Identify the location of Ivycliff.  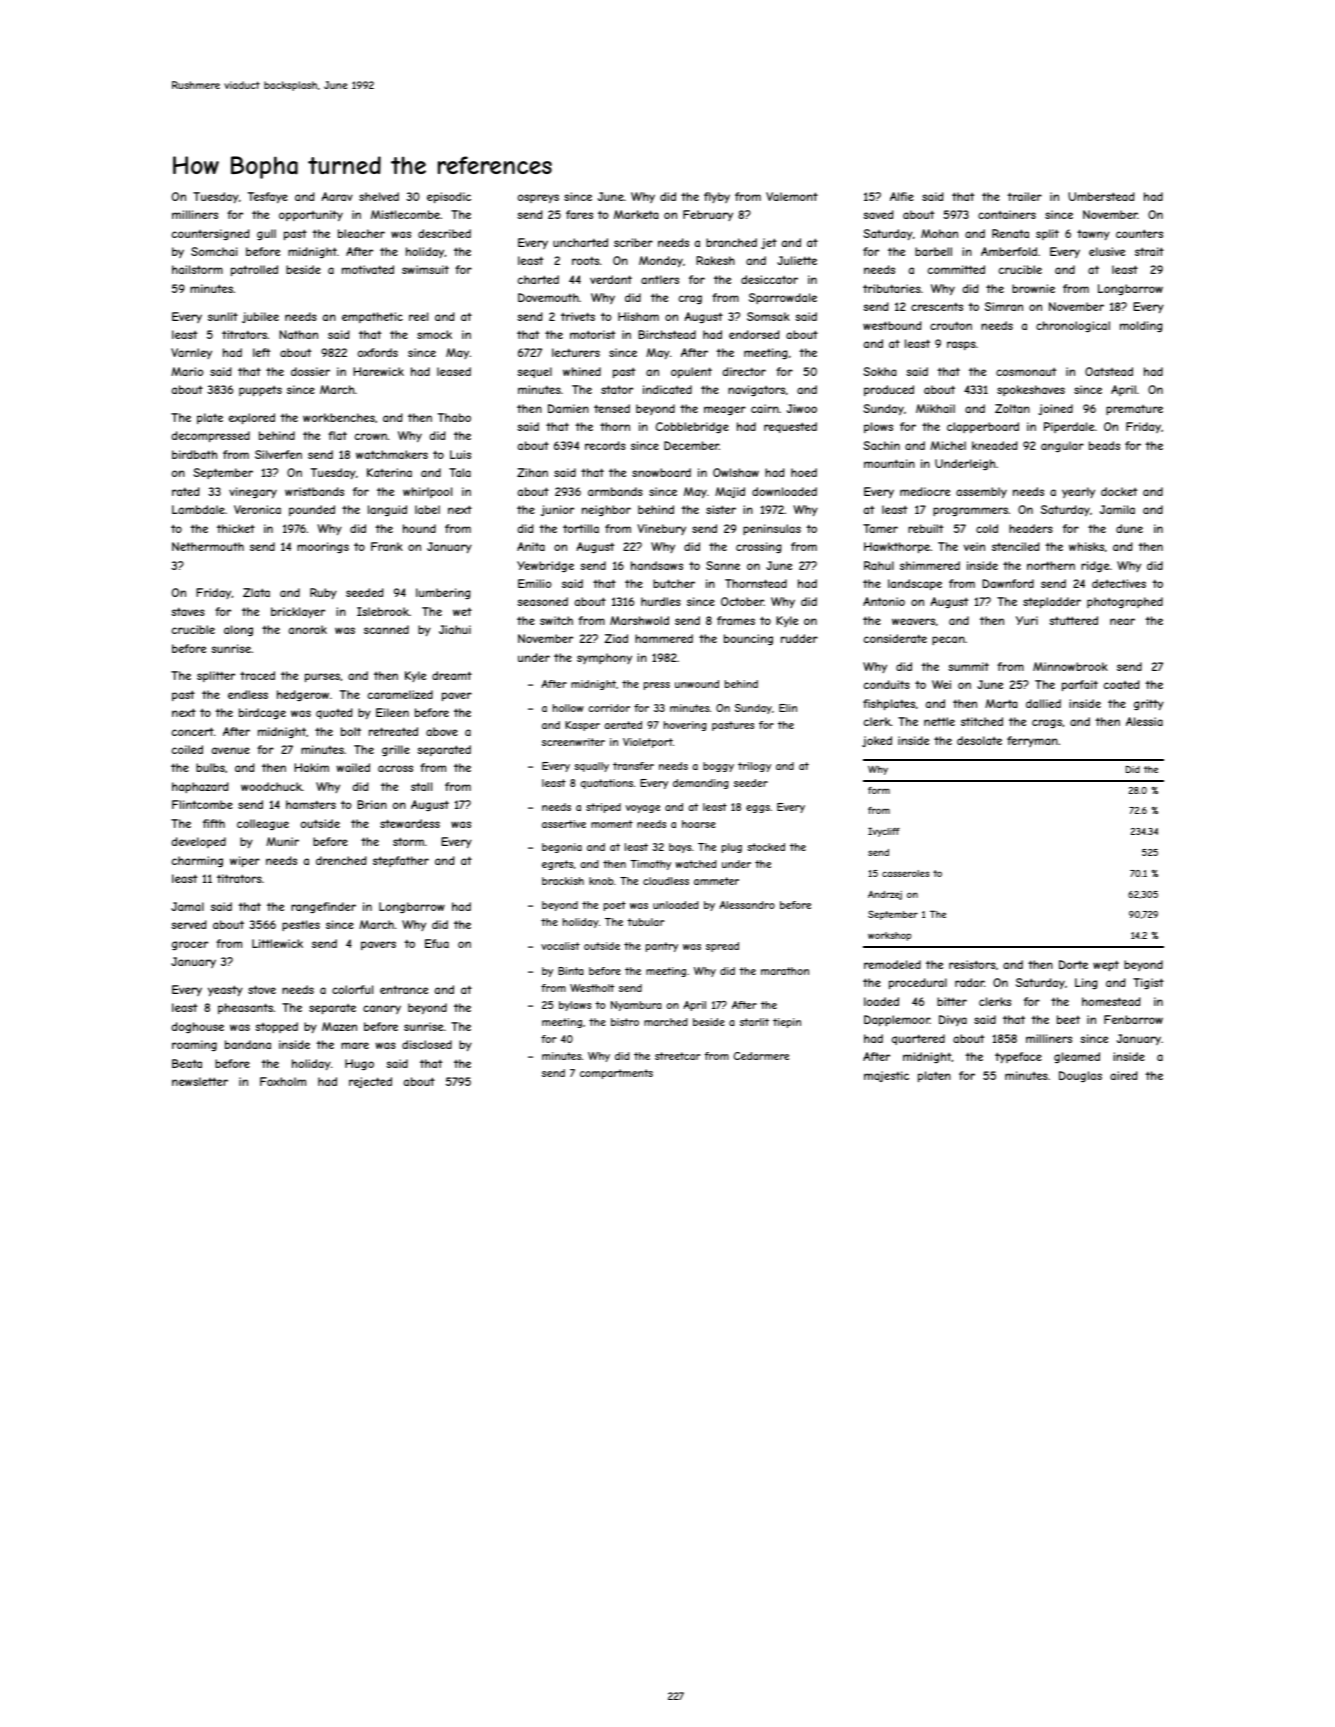
(884, 832).
